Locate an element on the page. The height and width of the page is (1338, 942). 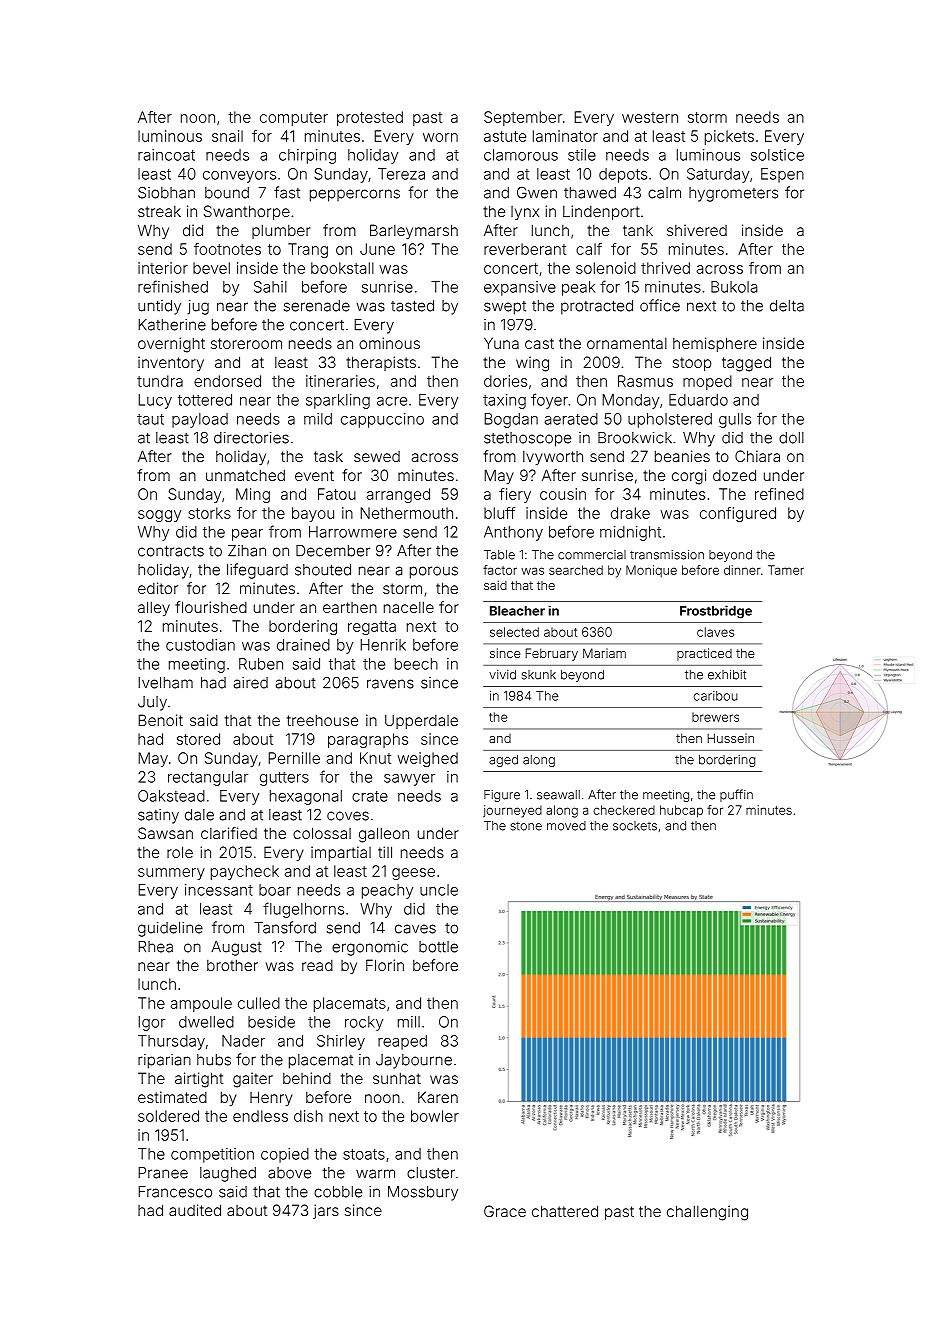
hygrometers is located at coordinates (733, 194).
